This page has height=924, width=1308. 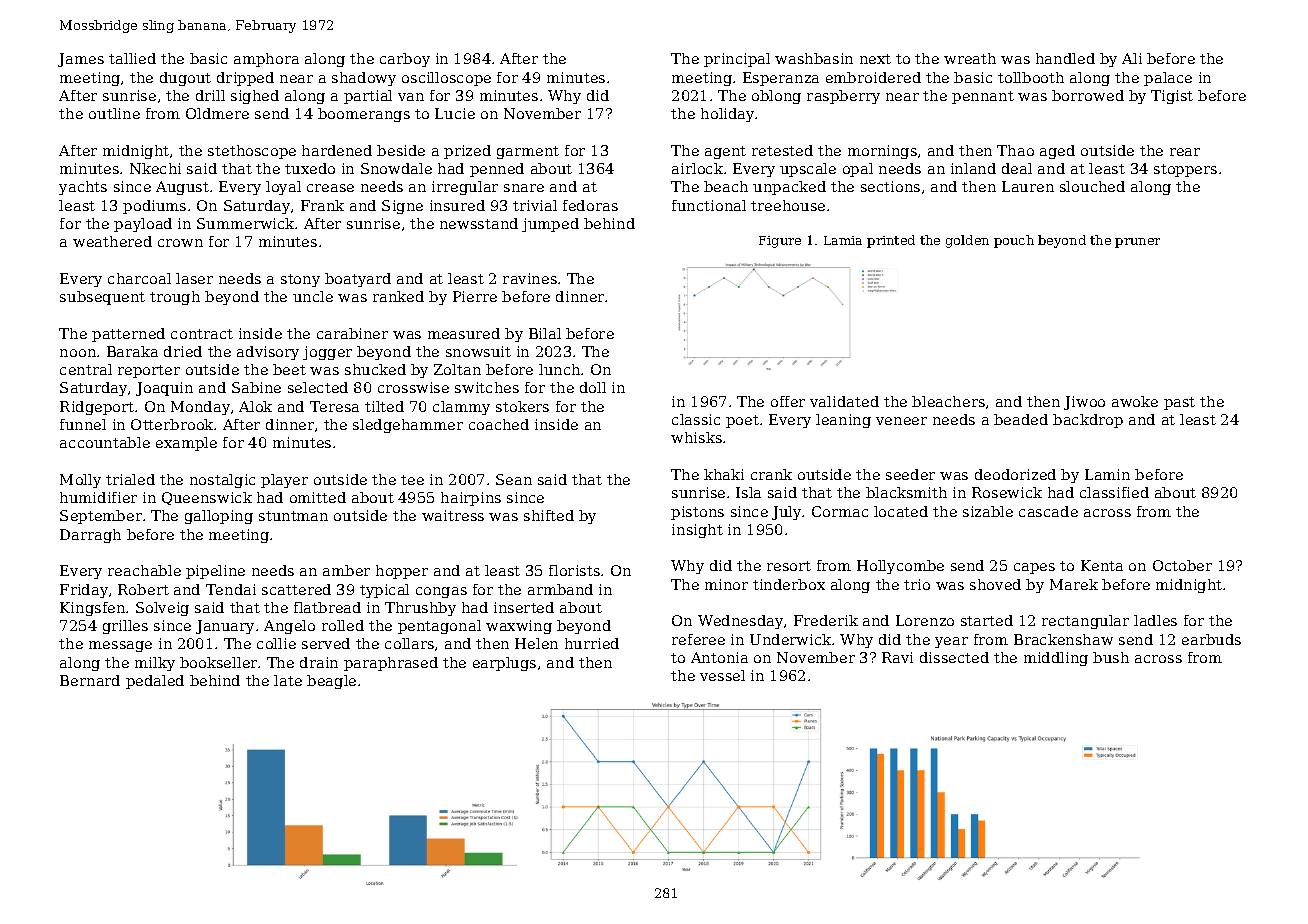 I want to click on palace, so click(x=1168, y=79).
